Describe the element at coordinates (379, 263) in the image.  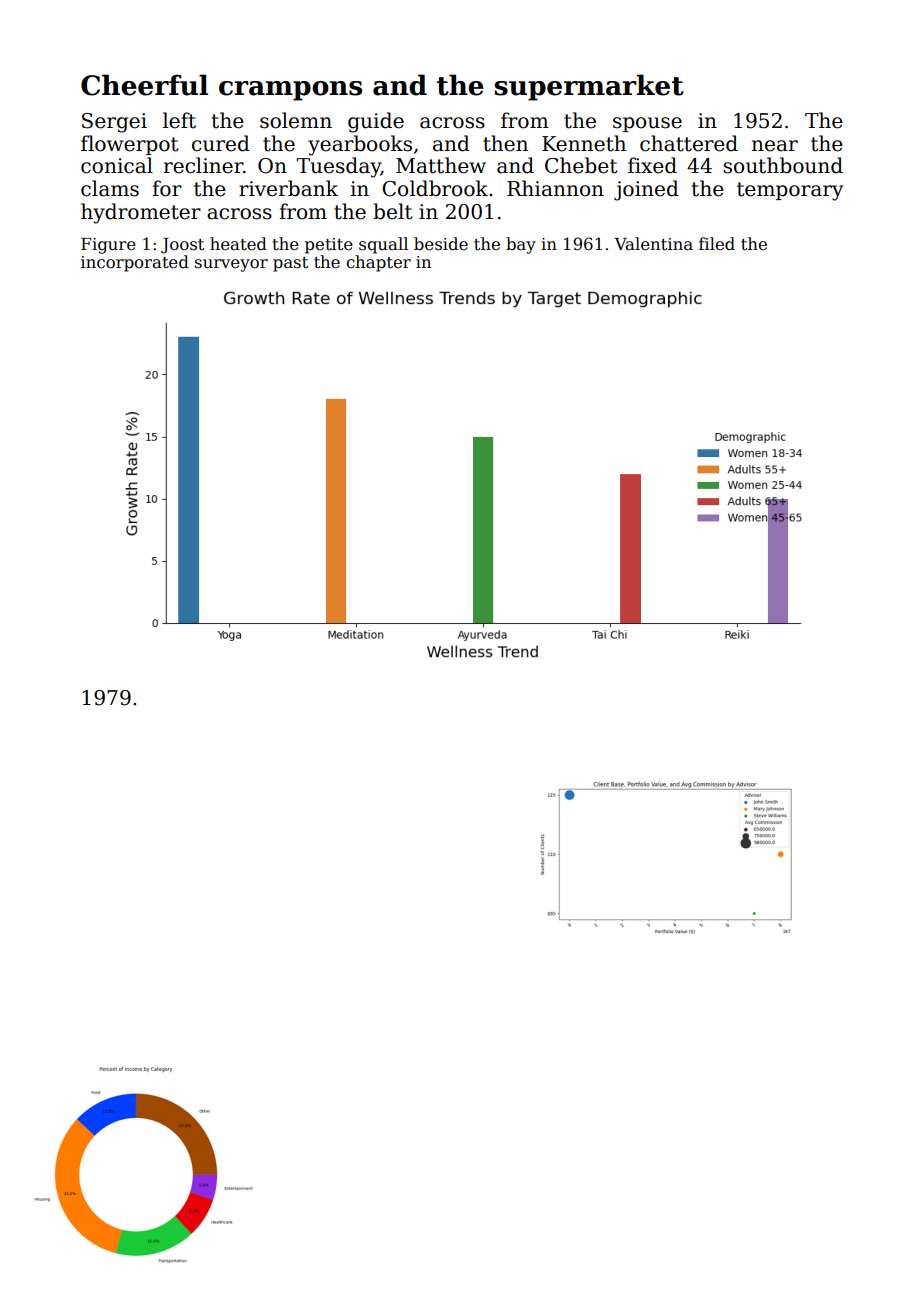
I see `chapter` at that location.
